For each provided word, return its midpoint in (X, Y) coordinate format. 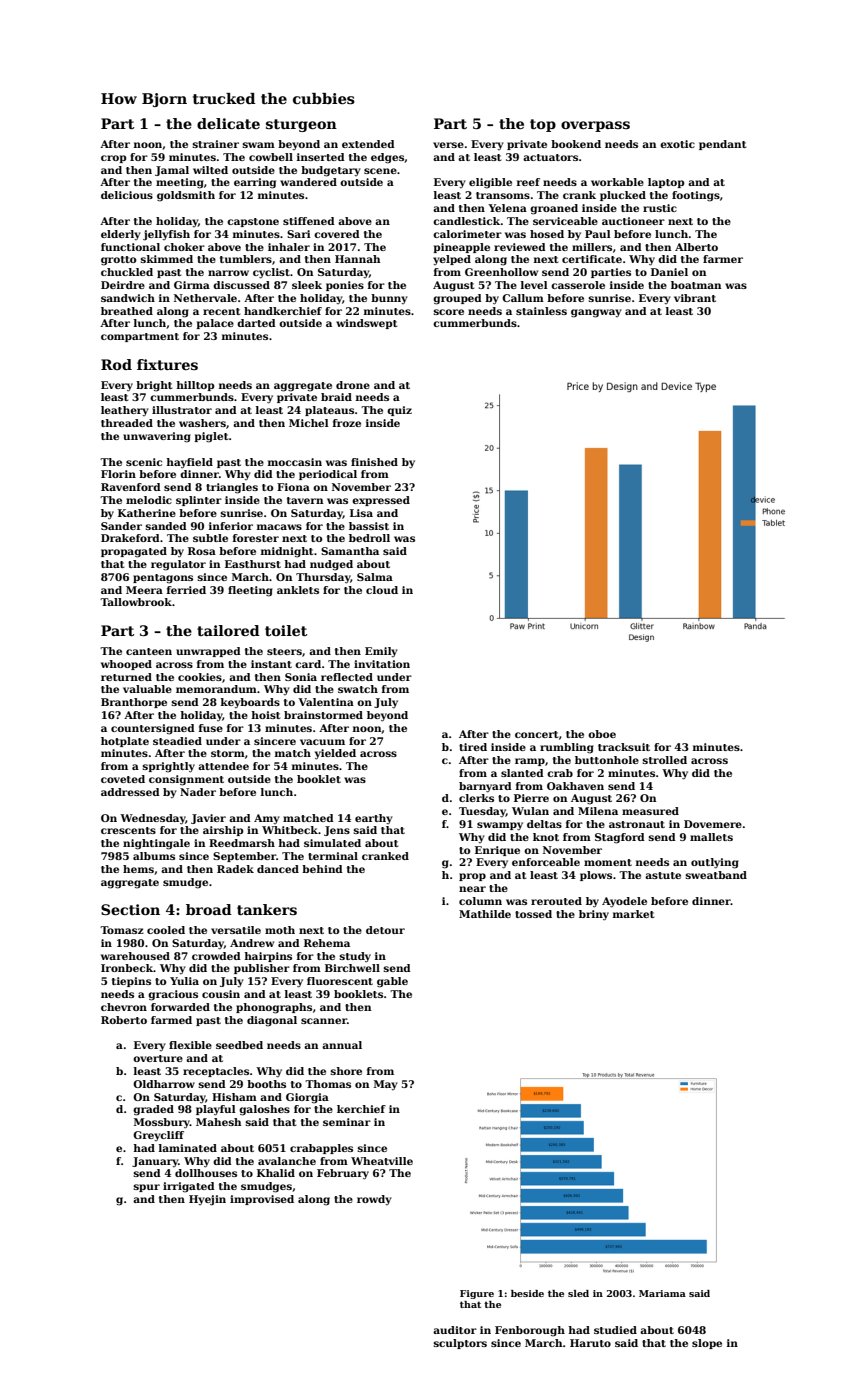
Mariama (662, 1293)
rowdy (374, 1200)
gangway (596, 313)
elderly (121, 235)
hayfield (189, 463)
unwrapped (208, 652)
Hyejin (207, 1200)
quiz (399, 411)
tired (473, 747)
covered (337, 234)
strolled (664, 760)
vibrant (695, 298)
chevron (124, 1007)
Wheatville (382, 1161)
